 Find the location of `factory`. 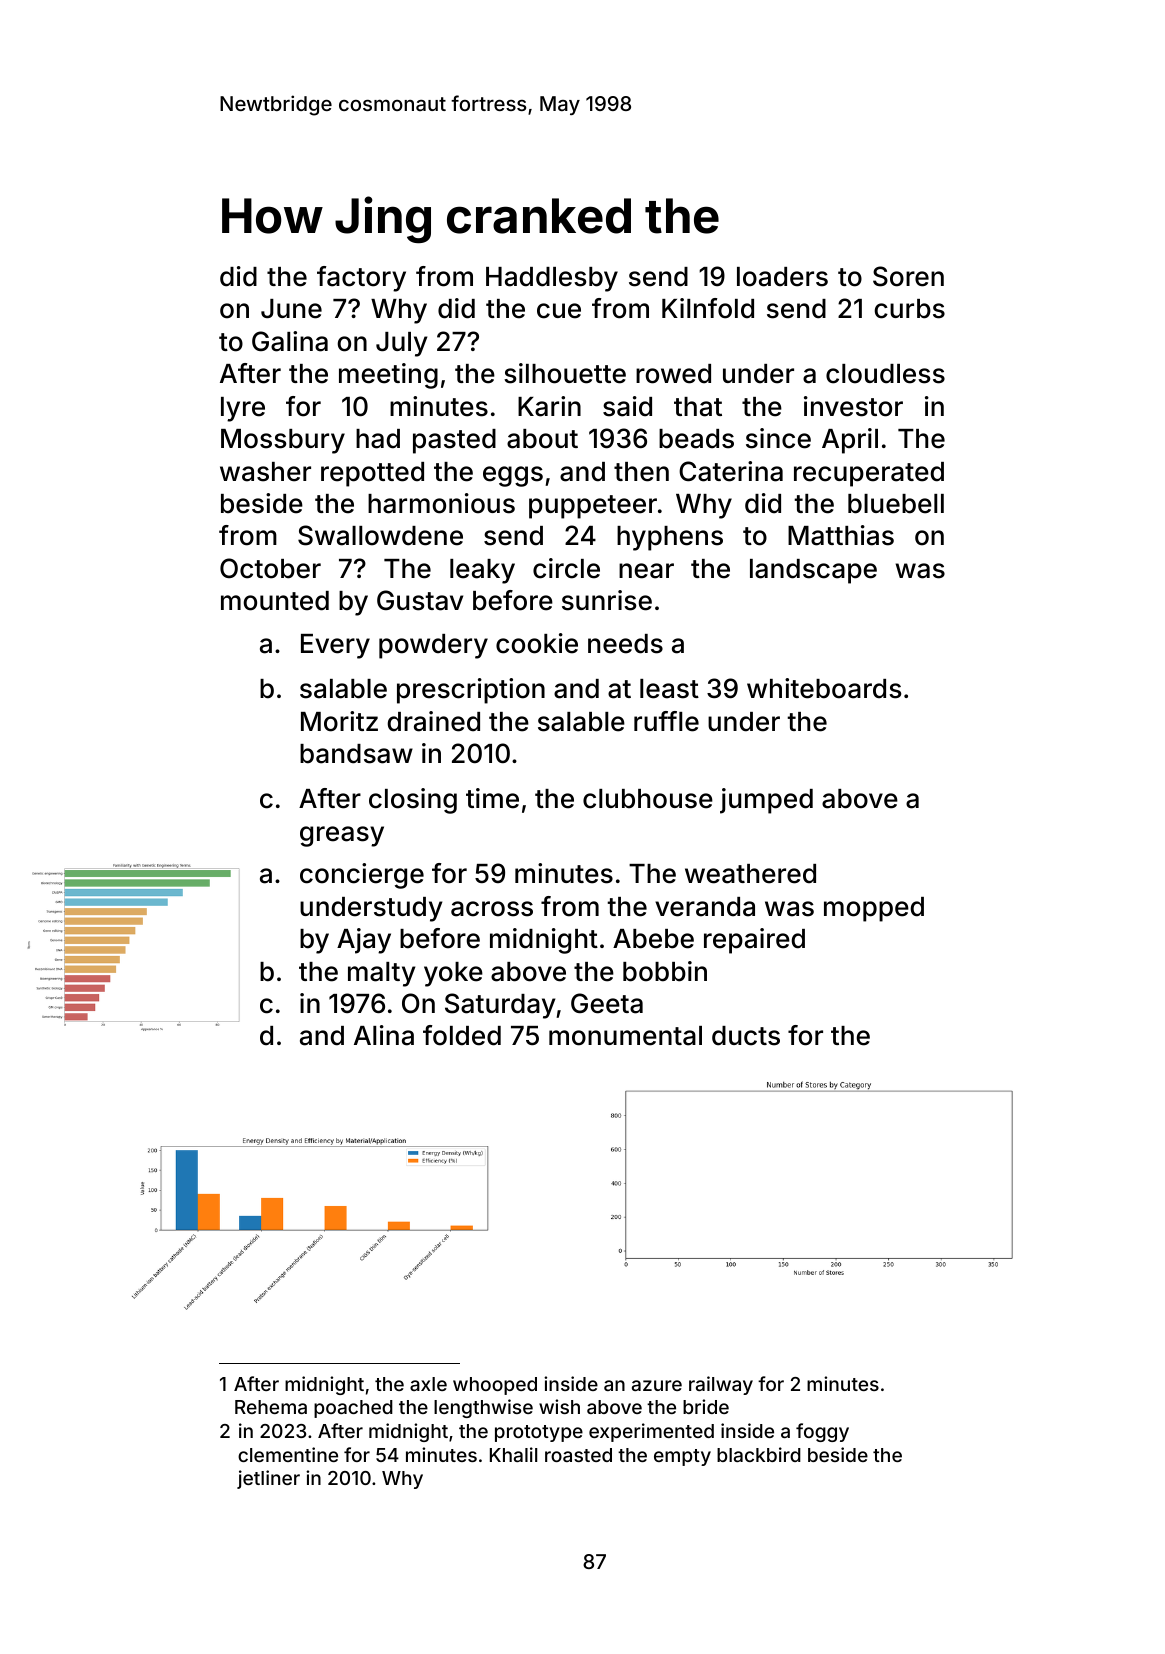

factory is located at coordinates (361, 279).
